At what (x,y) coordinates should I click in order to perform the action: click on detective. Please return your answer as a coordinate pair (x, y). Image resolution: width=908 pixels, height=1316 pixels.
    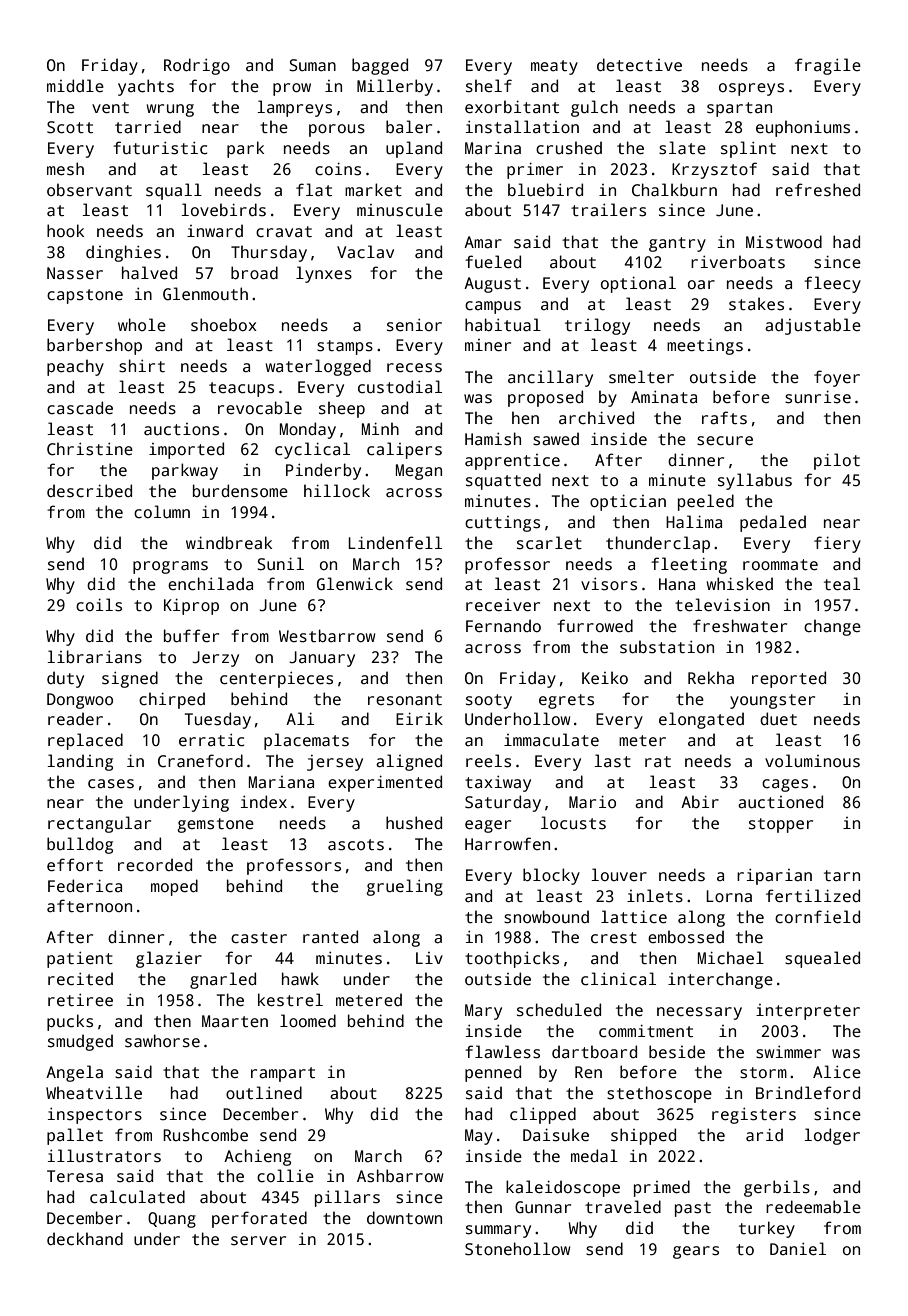
    Looking at the image, I should click on (639, 65).
